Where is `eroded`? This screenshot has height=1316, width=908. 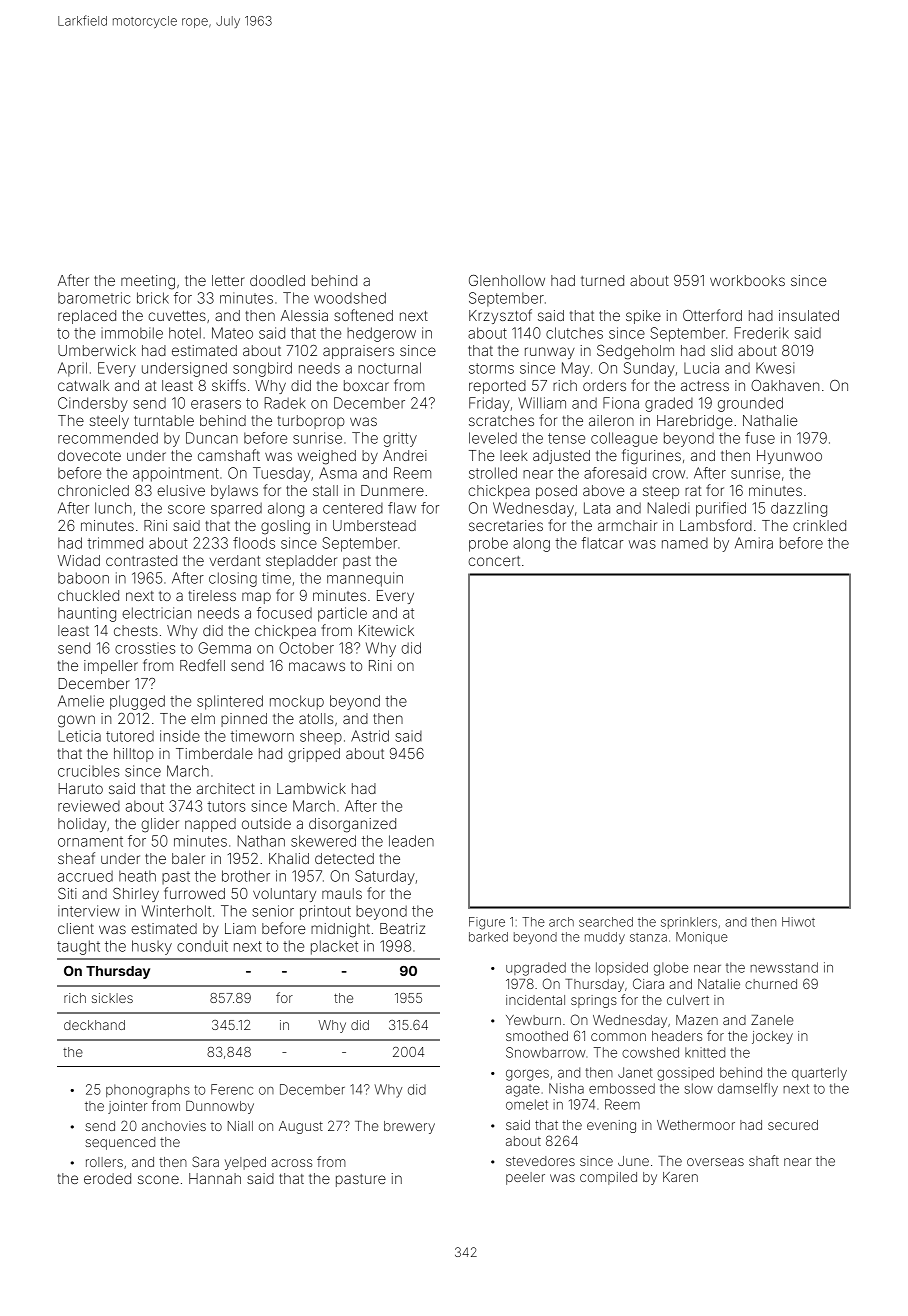 eroded is located at coordinates (107, 1178).
